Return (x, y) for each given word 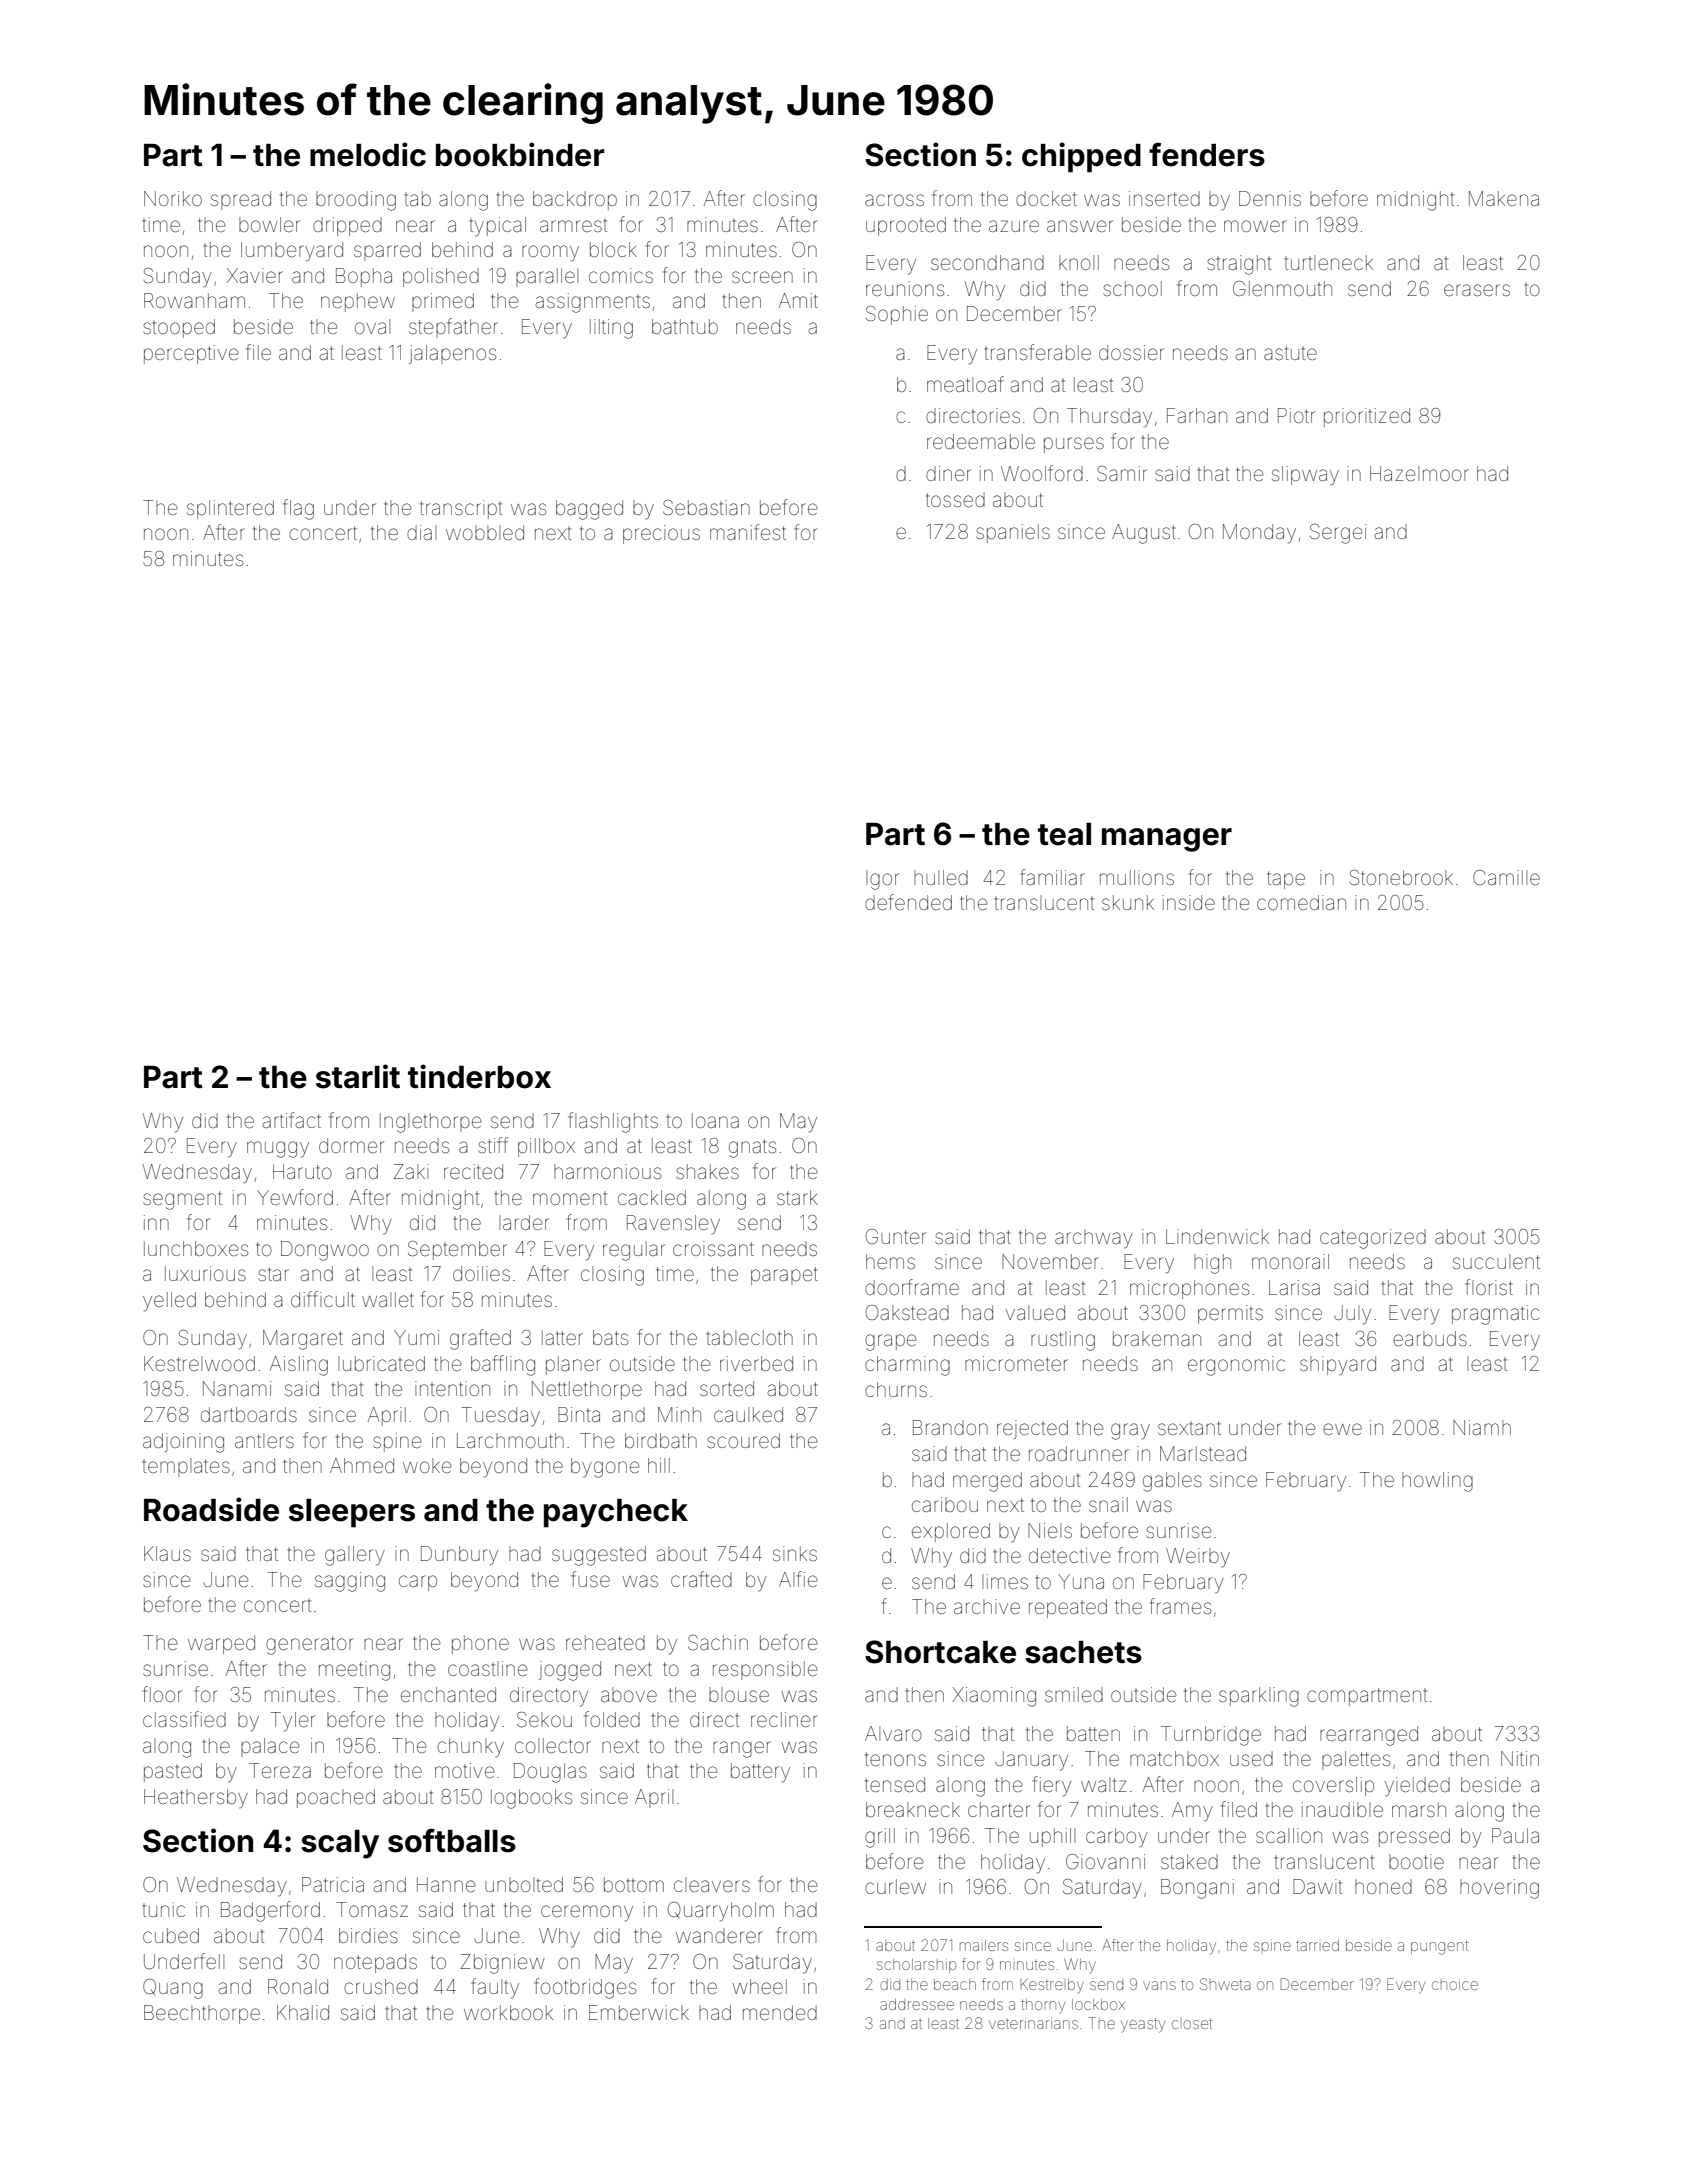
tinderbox (479, 1076)
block (613, 249)
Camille (1506, 877)
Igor (882, 880)
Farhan (1197, 415)
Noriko (173, 198)
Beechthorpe (202, 2014)
